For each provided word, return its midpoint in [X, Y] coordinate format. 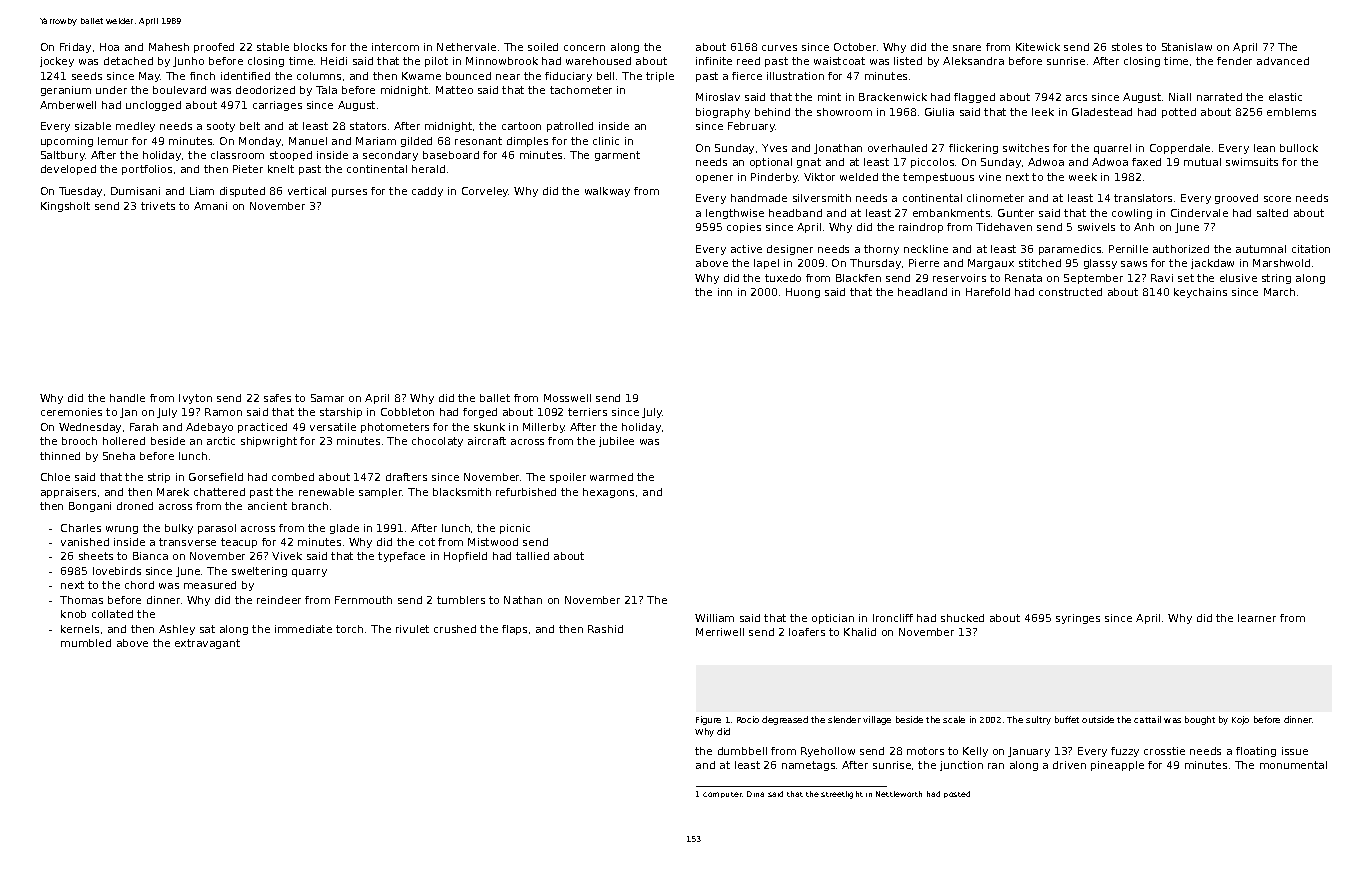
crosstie [1164, 751]
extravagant [207, 644]
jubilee [616, 442]
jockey [57, 62]
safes [277, 398]
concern [584, 48]
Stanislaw [1187, 47]
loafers [807, 632]
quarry [309, 573]
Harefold [988, 292]
